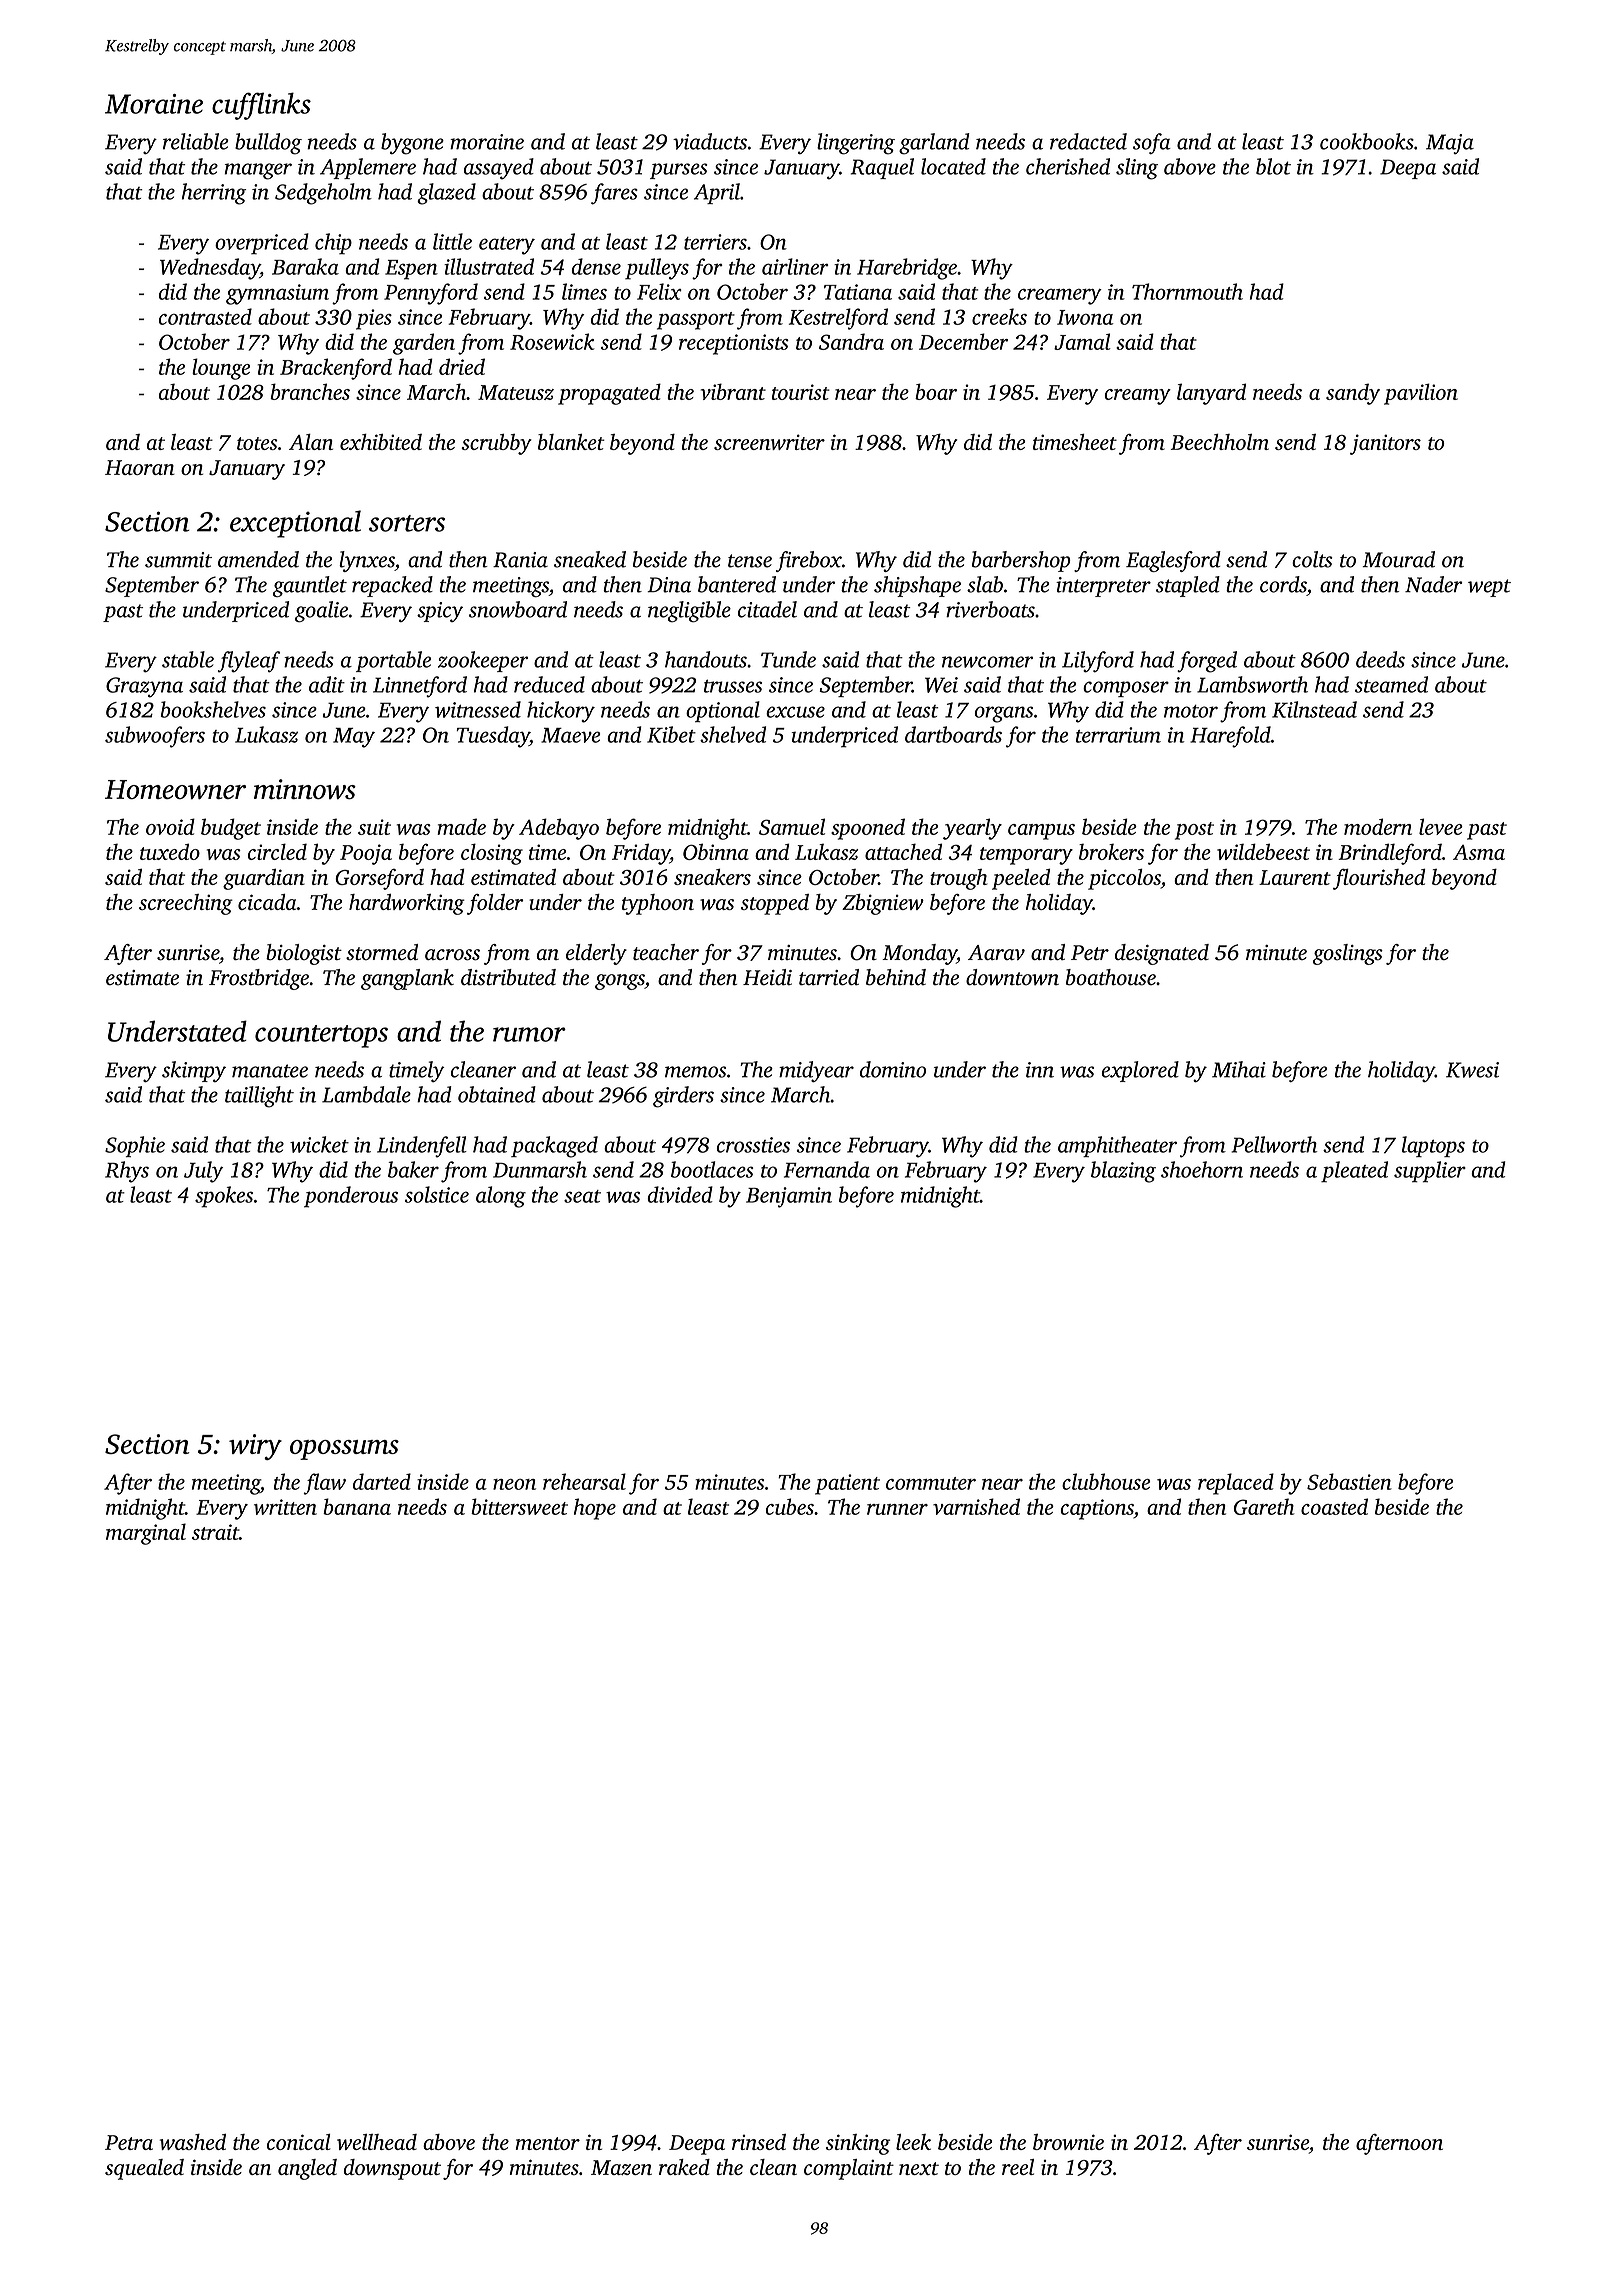 The width and height of the image is (1620, 2292). I want to click on barbershop, so click(1021, 561).
